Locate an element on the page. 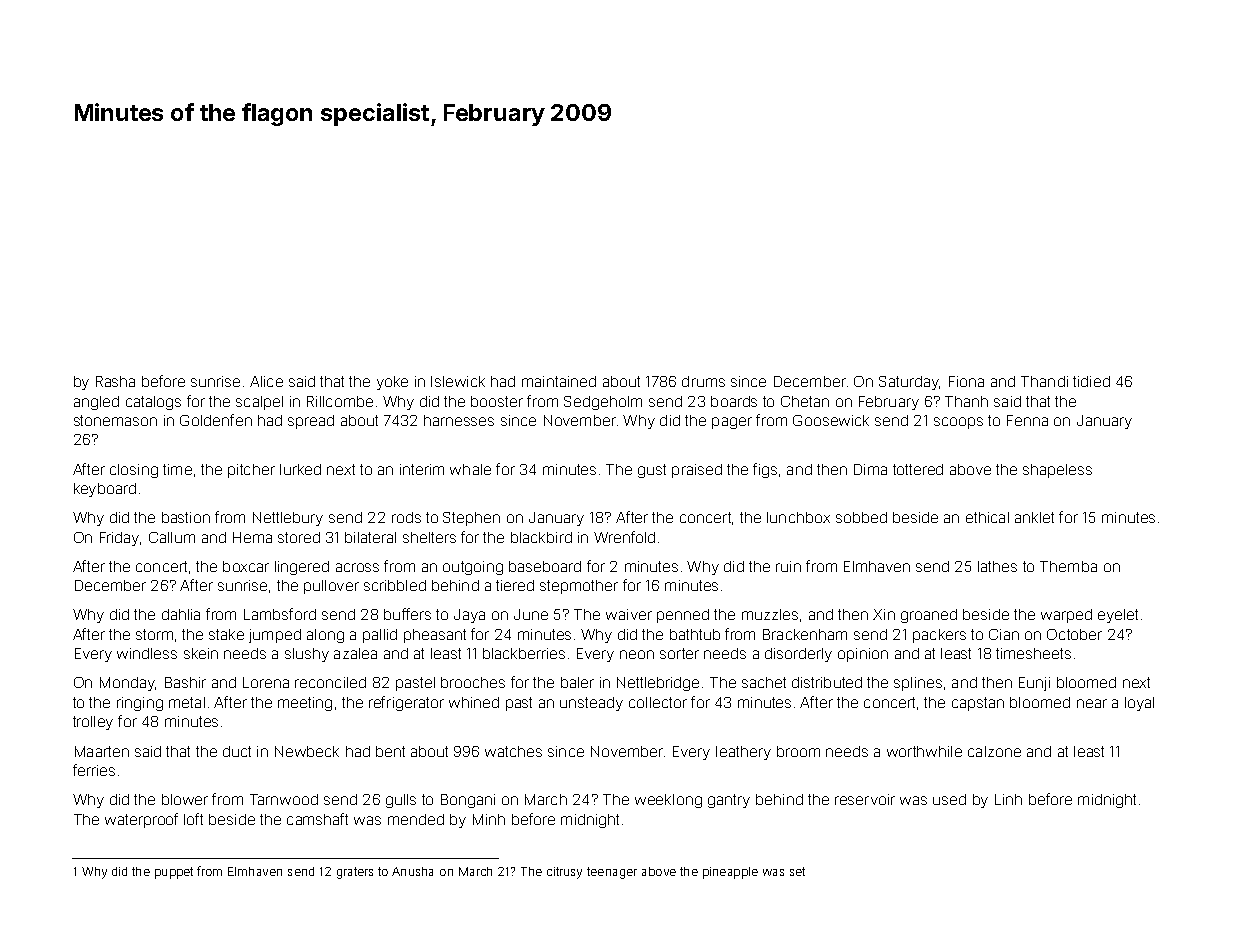  Thandi is located at coordinates (1044, 381).
